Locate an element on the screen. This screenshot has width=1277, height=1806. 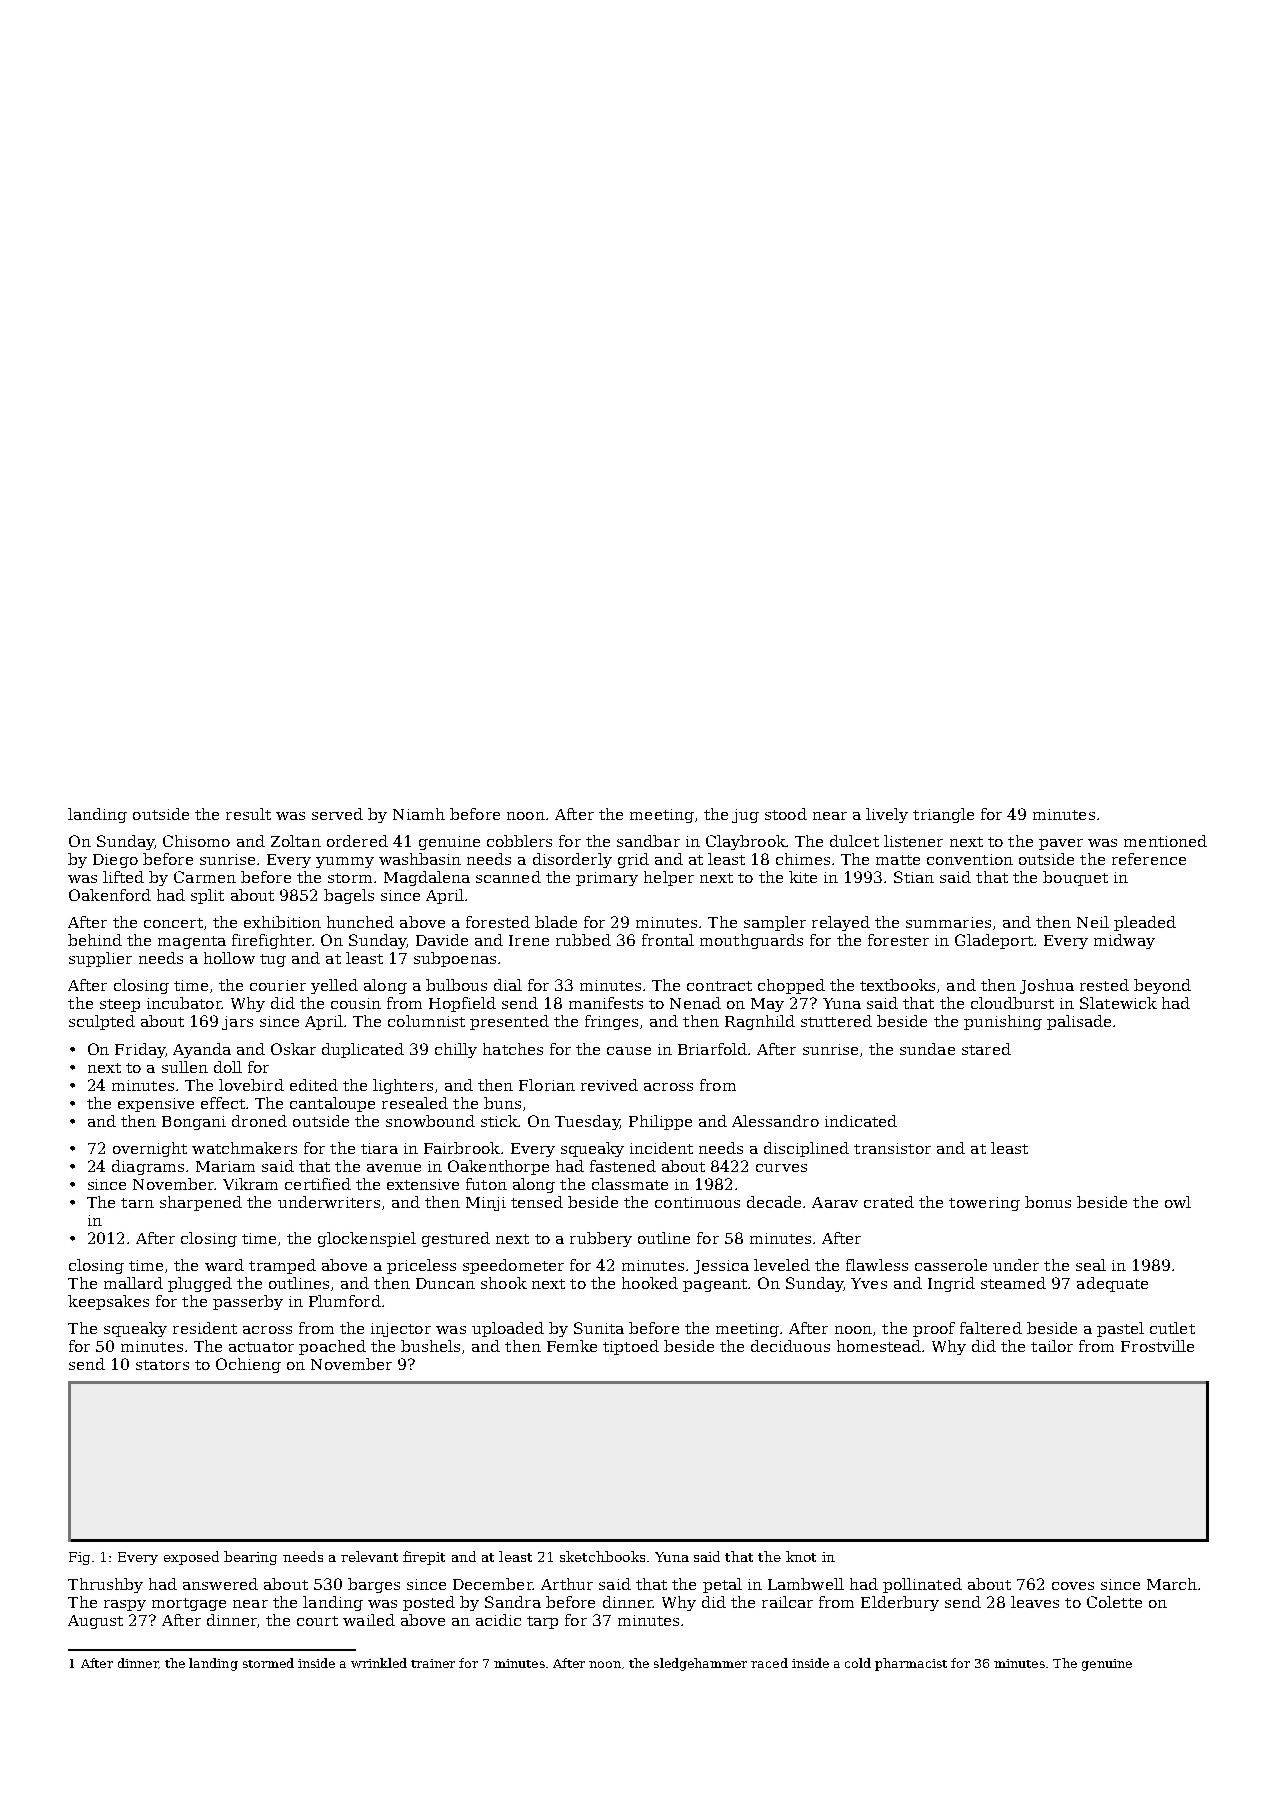
scanned is located at coordinates (508, 877).
